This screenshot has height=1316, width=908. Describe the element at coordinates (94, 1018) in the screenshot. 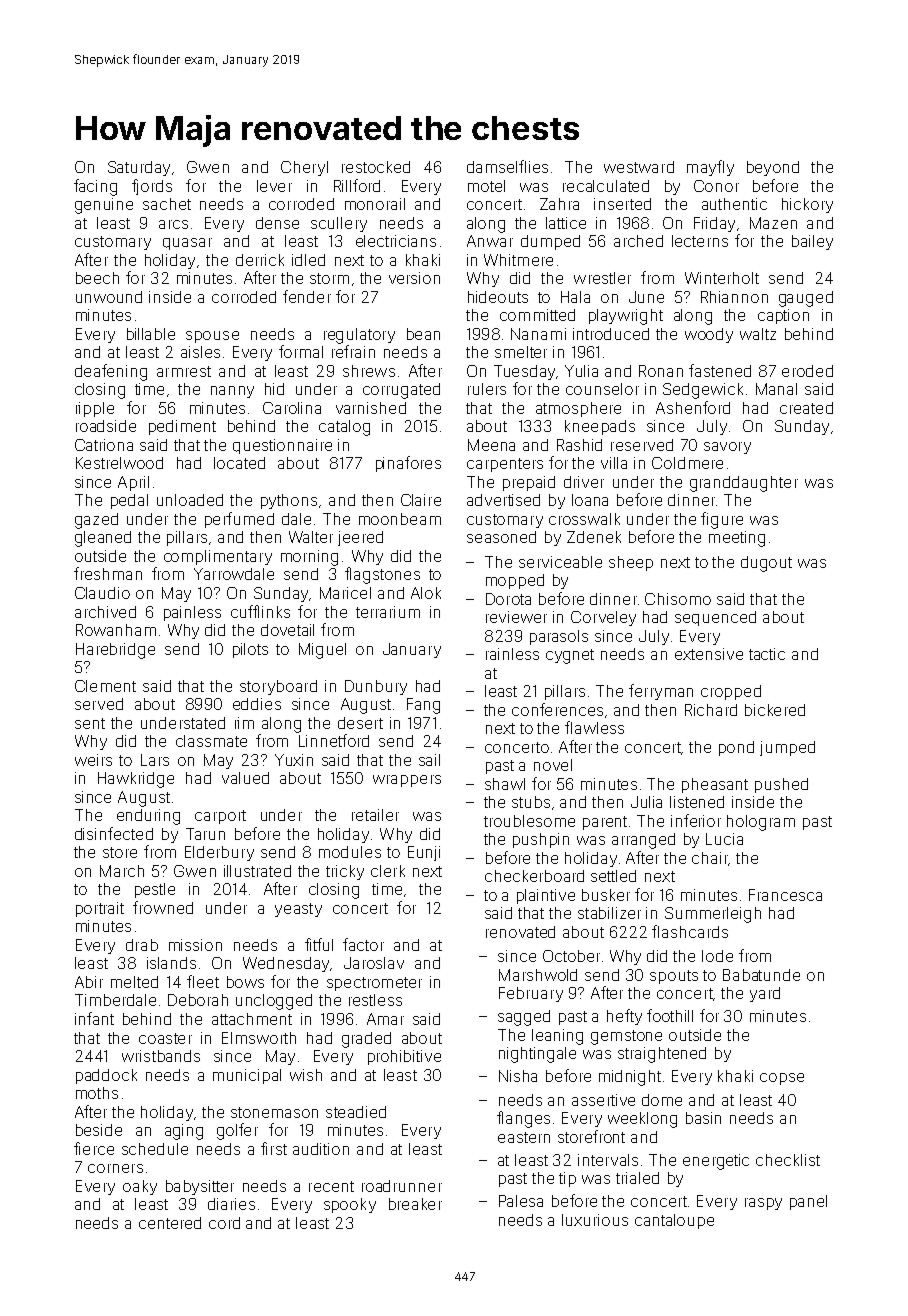

I see `infant` at that location.
